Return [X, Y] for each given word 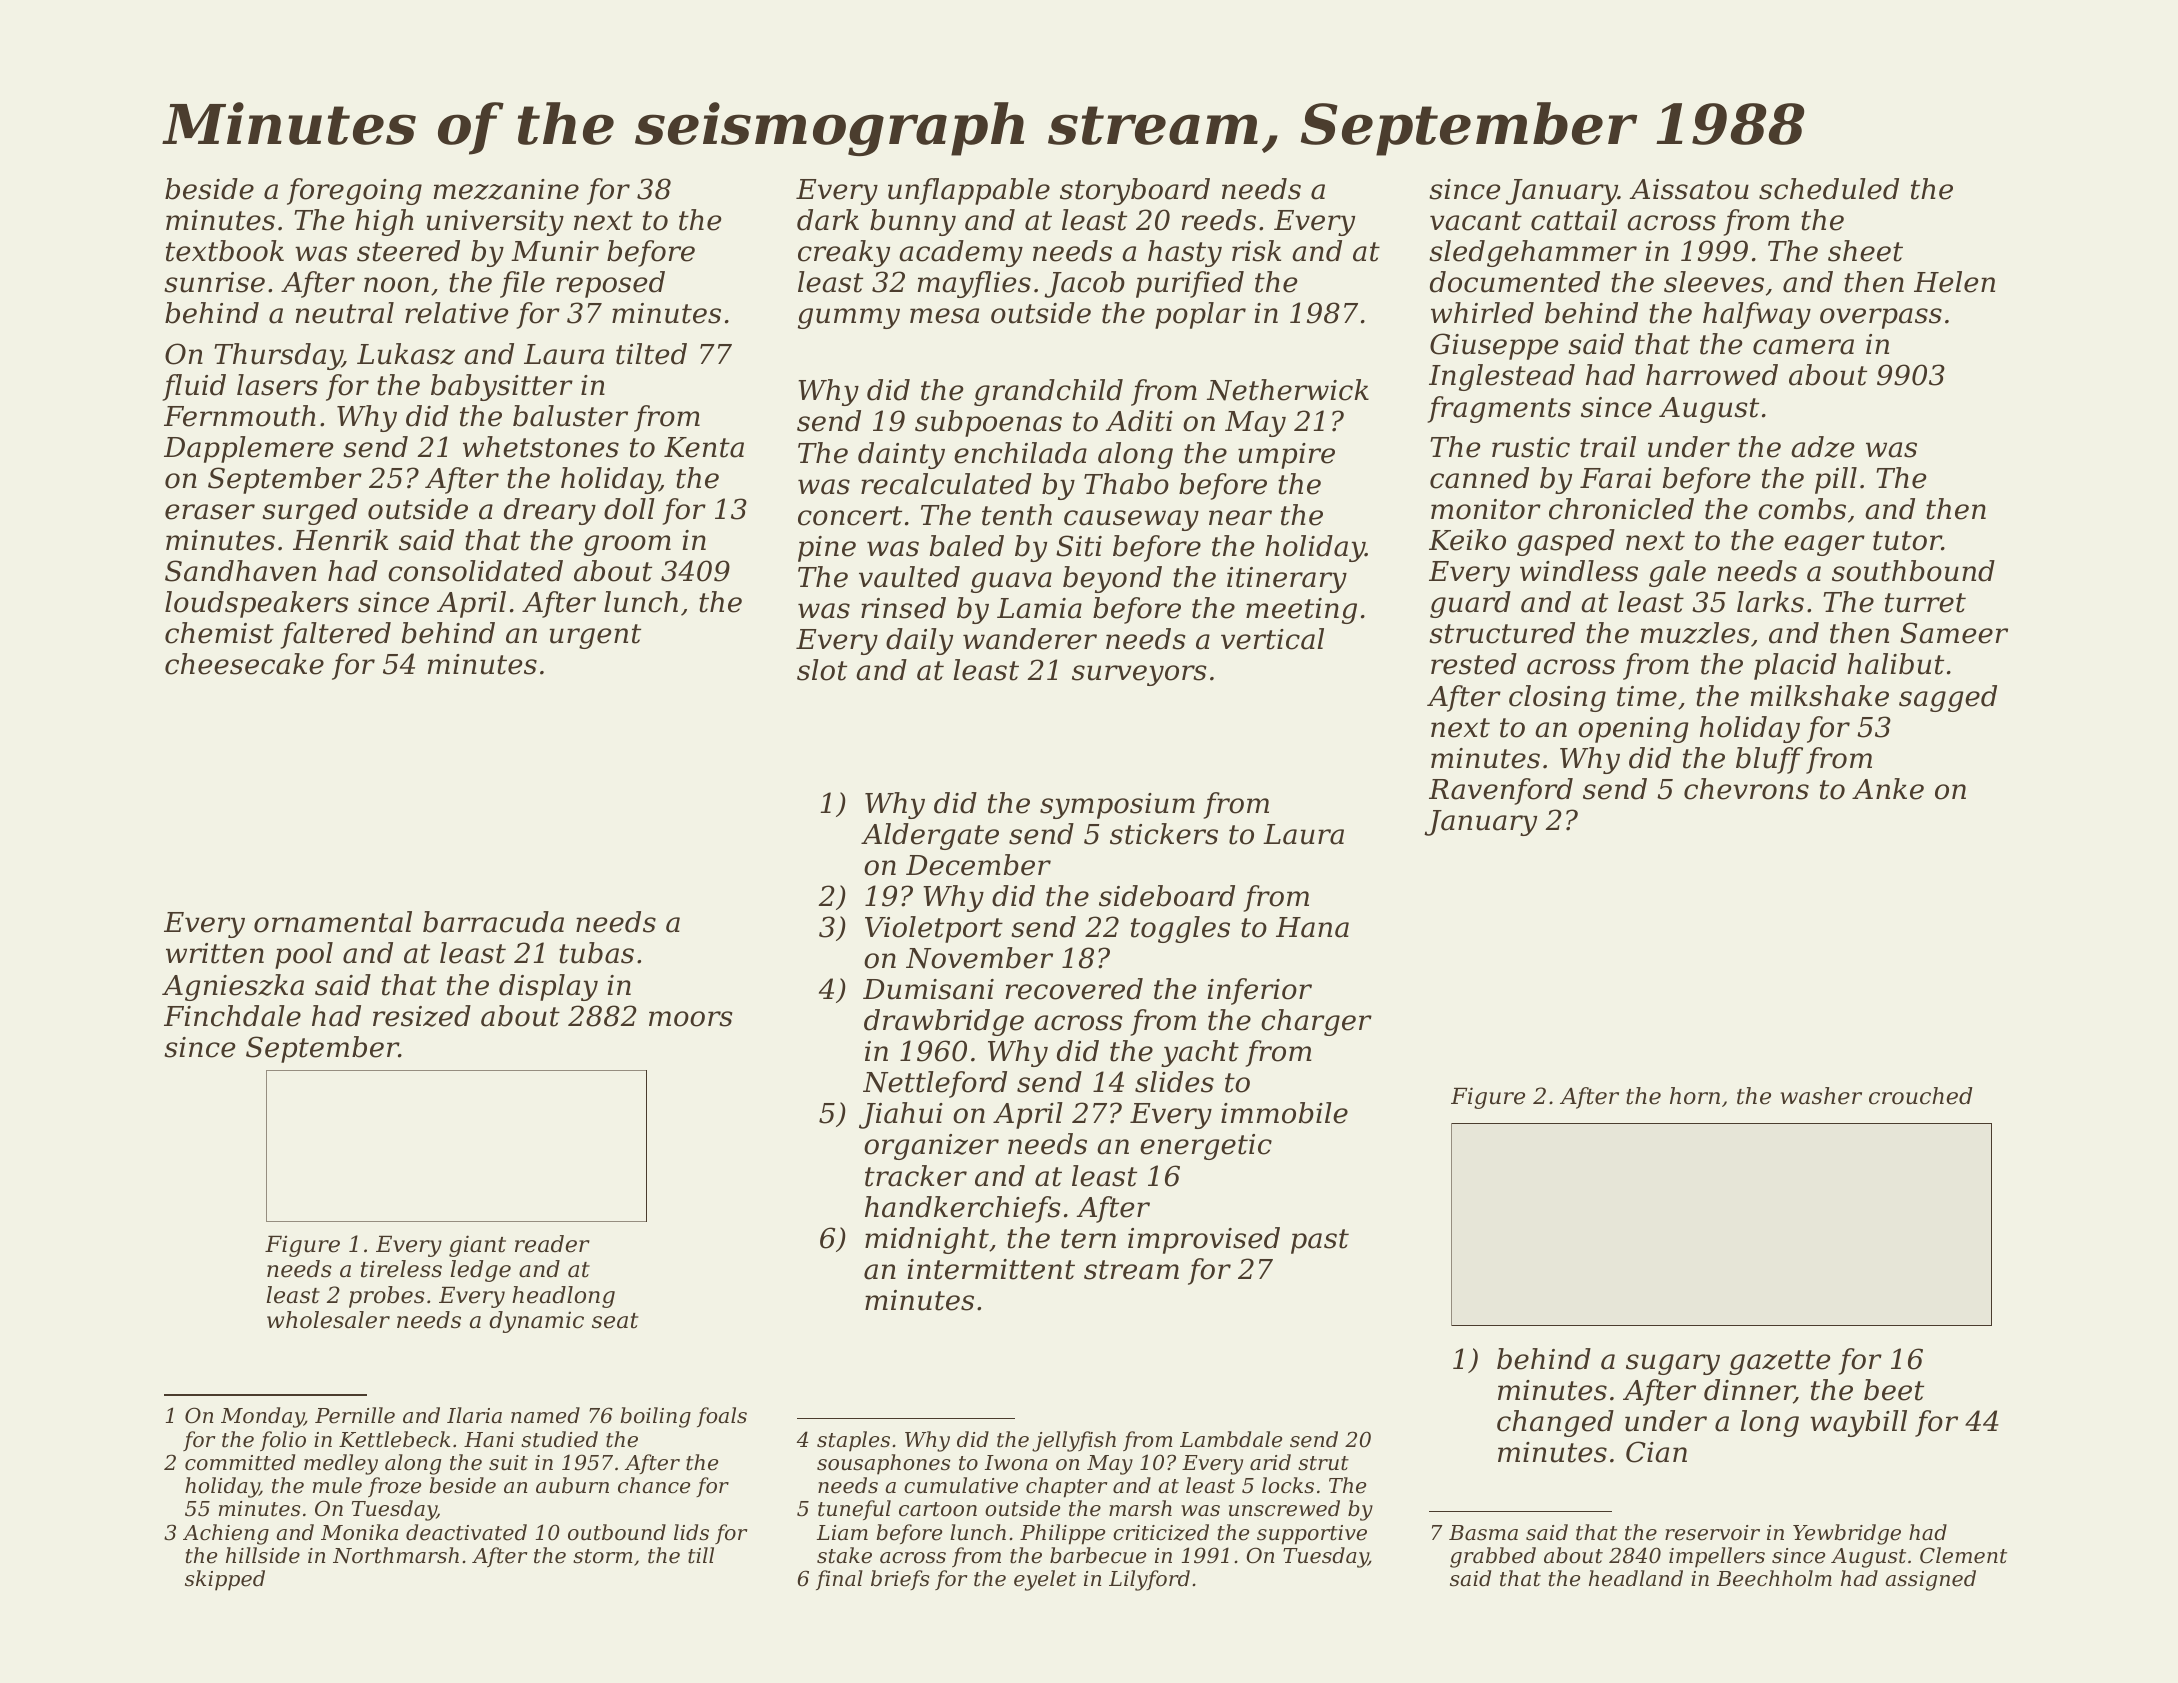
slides [1174, 1082]
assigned [1930, 1580]
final [839, 1580]
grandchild [1048, 392]
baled [967, 546]
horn [1695, 1096]
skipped [225, 1580]
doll [629, 509]
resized [422, 1016]
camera [1803, 347]
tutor [1907, 541]
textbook [225, 251]
